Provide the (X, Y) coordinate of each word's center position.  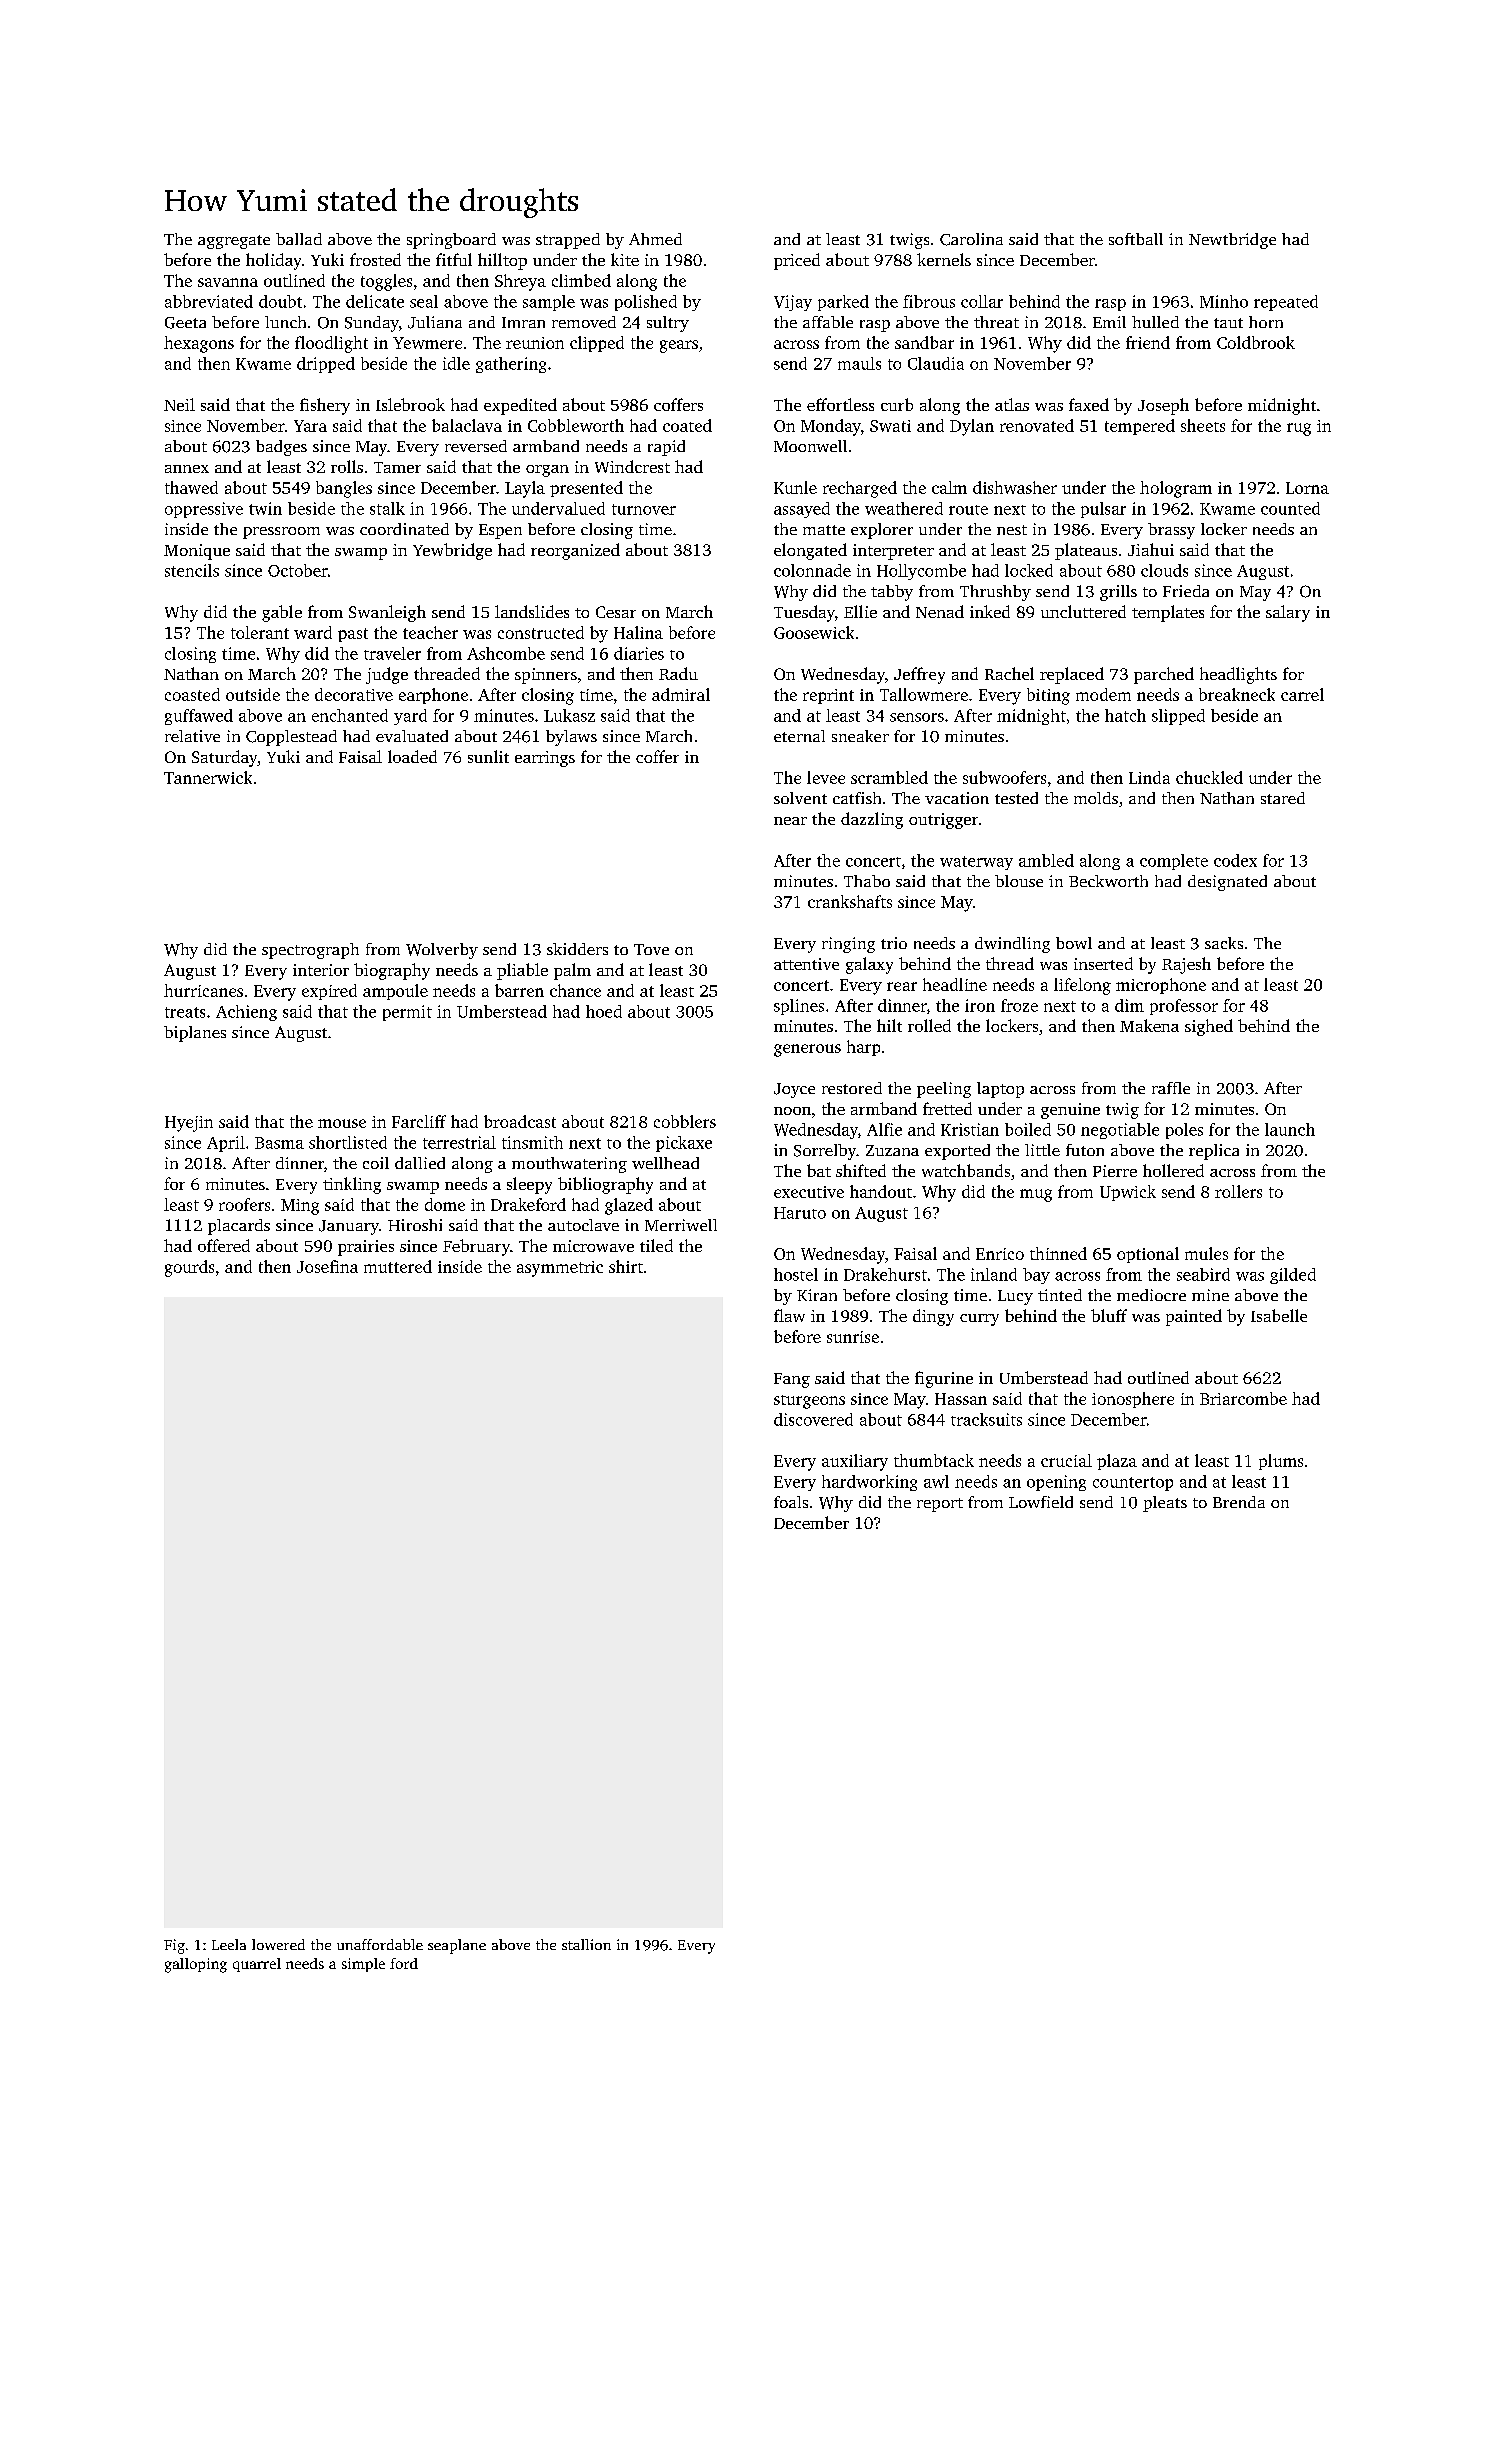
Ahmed (655, 239)
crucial (1066, 1460)
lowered (278, 1944)
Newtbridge (1232, 241)
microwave (593, 1246)
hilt (889, 1025)
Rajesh (1186, 965)
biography (392, 971)
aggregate (234, 242)
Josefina (327, 1266)
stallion (586, 1944)
